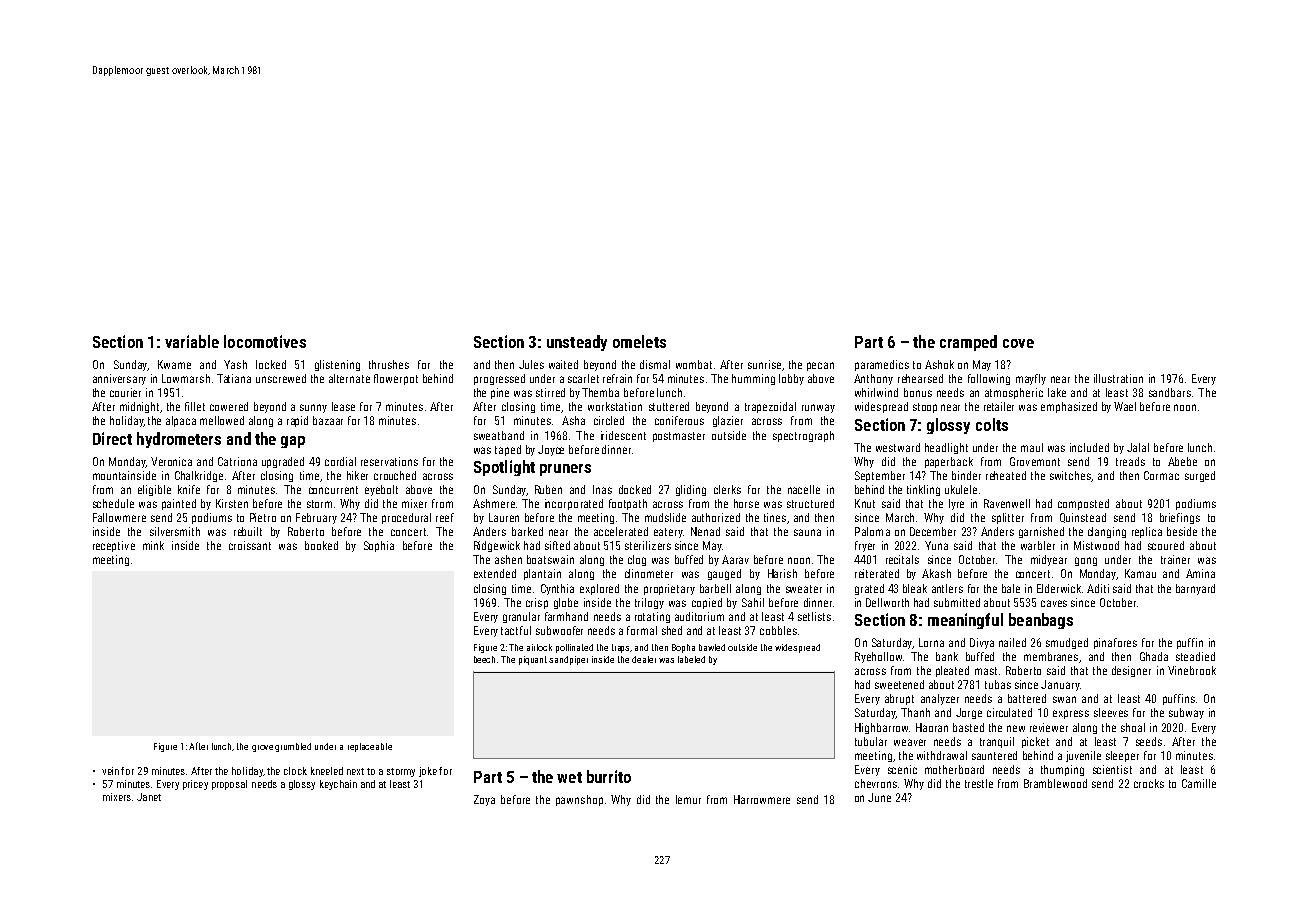  I want to click on replaceable, so click(370, 747).
